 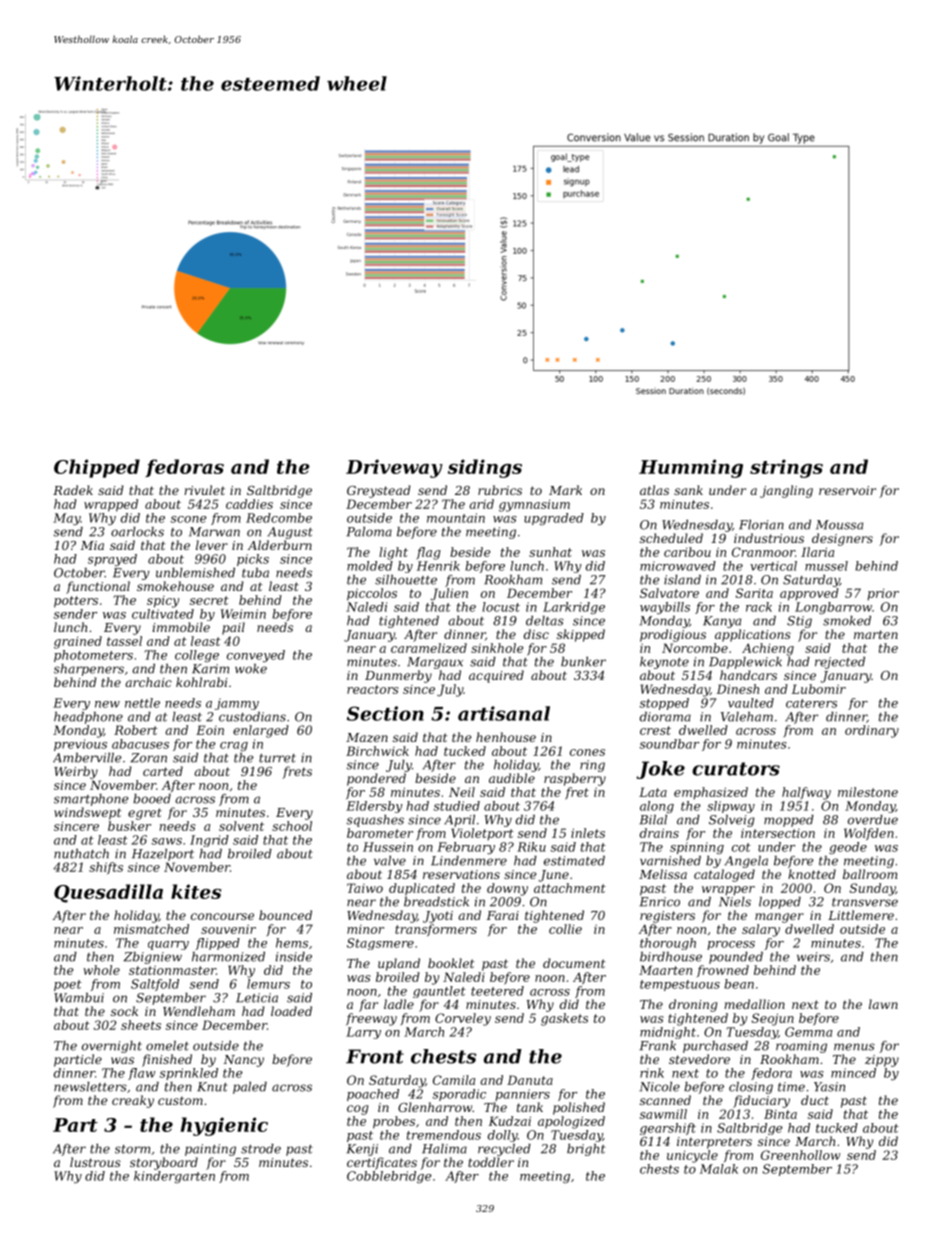 I want to click on lustrous, so click(x=95, y=1162).
